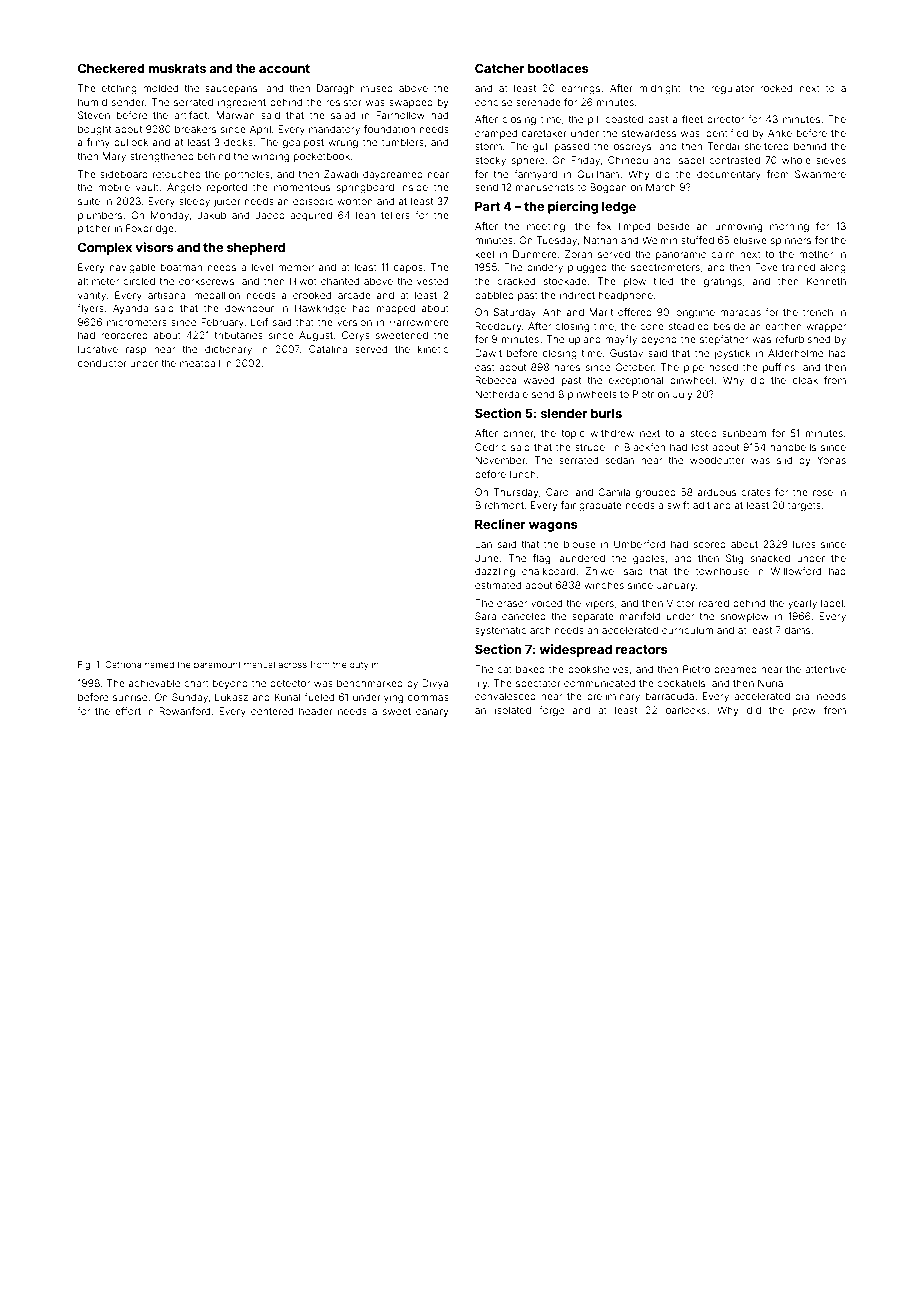 The image size is (924, 1308). I want to click on navigable, so click(133, 268).
